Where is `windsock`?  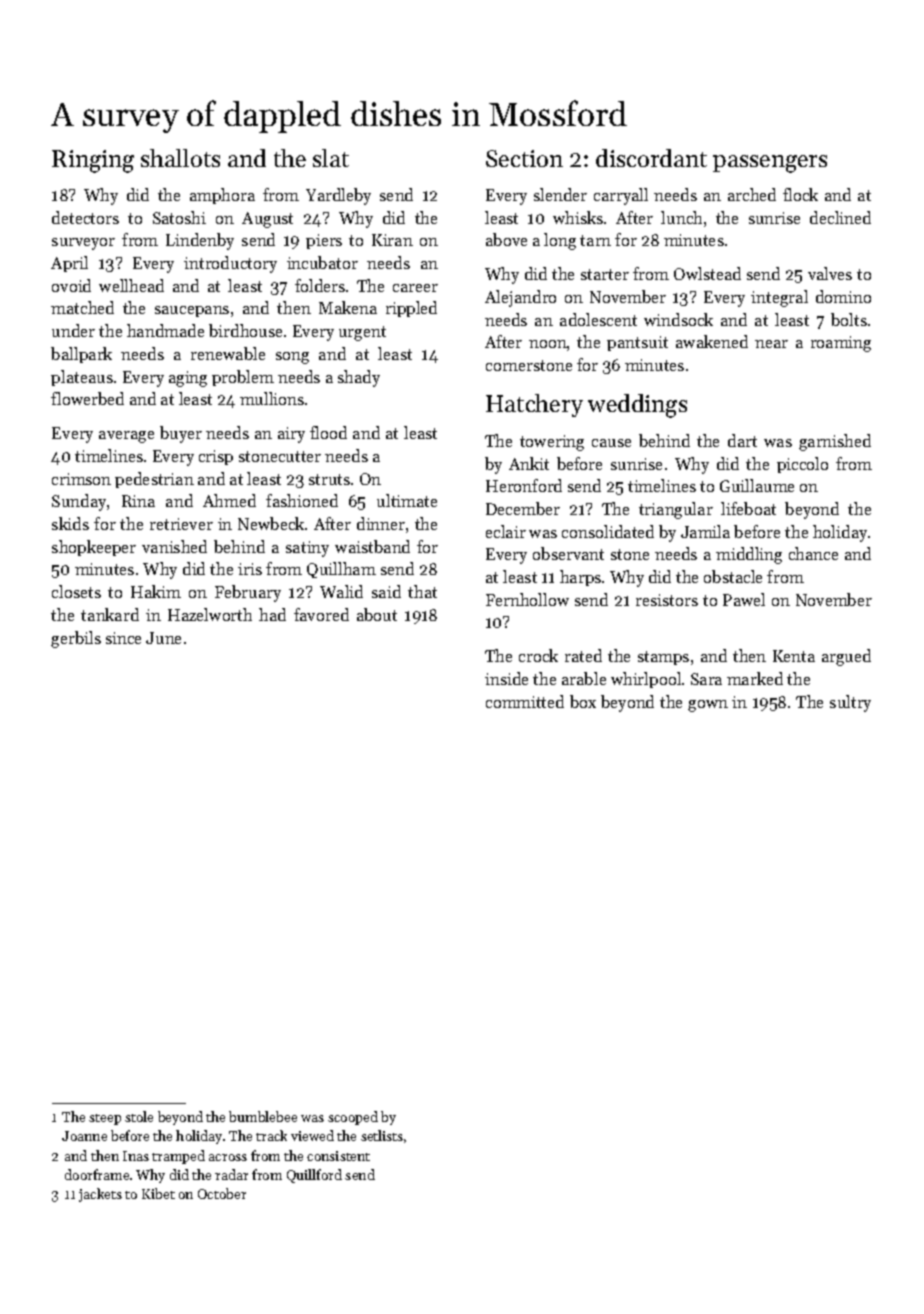
windsock is located at coordinates (678, 319).
